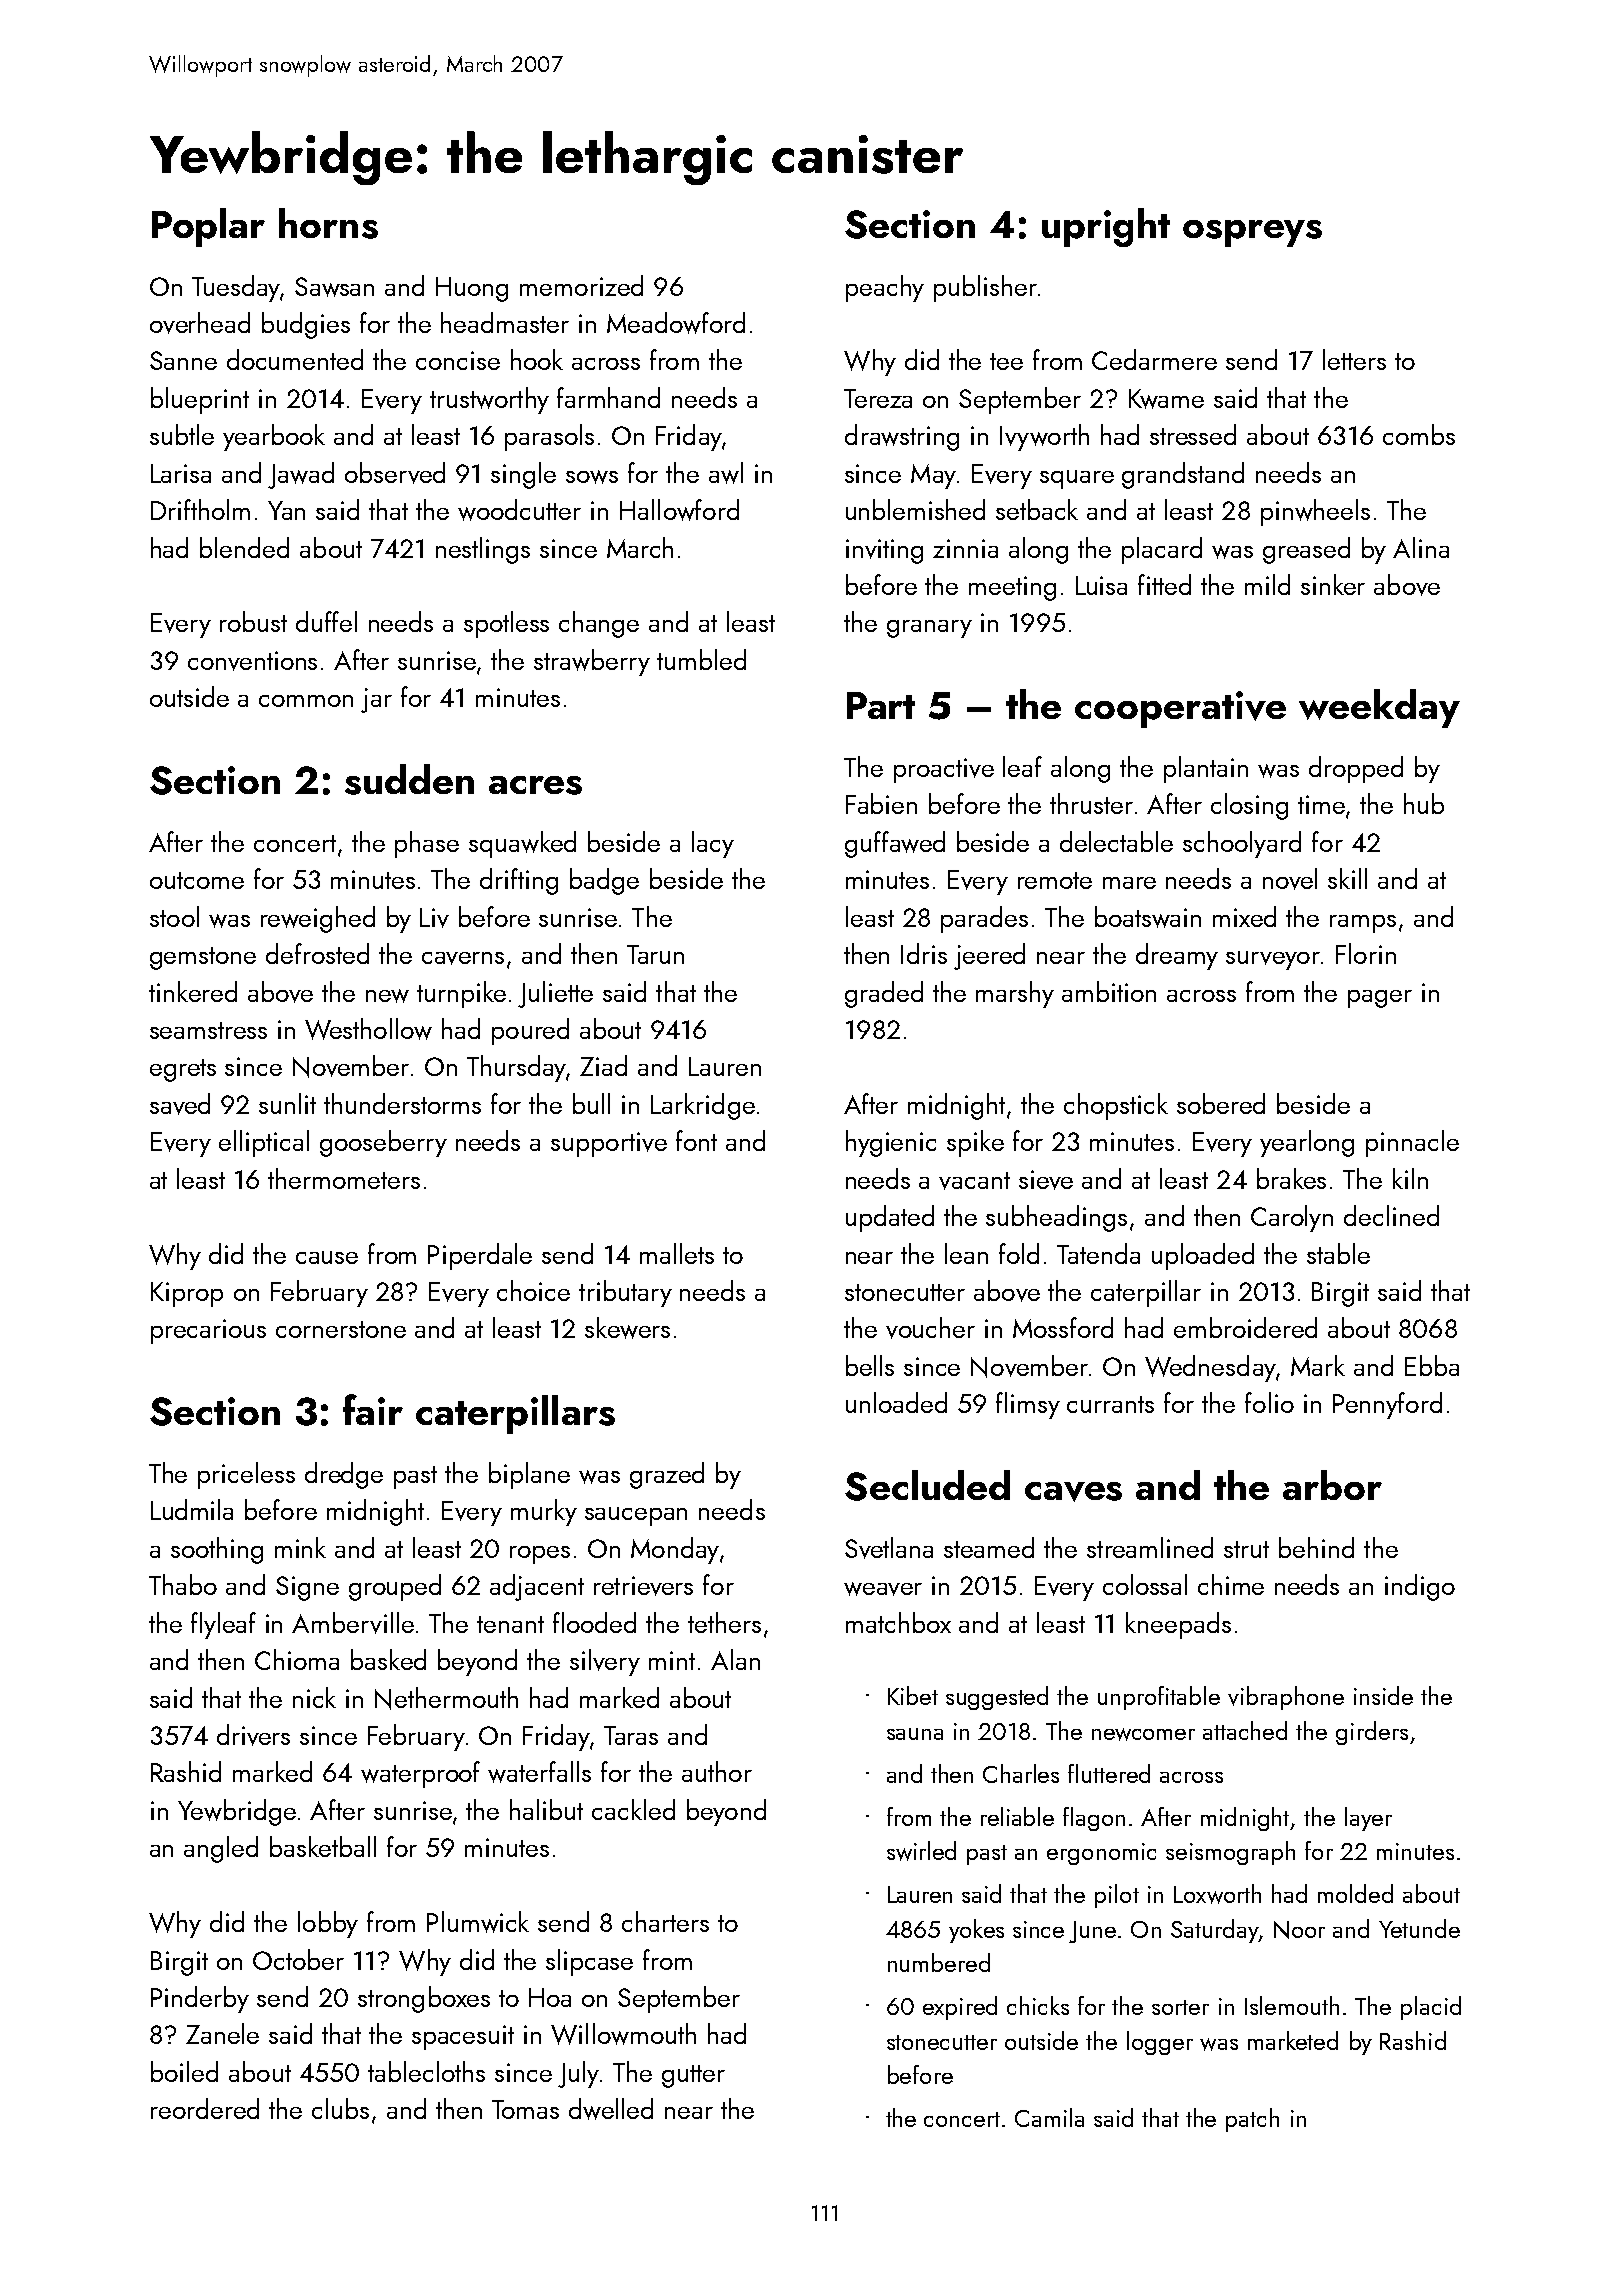  Describe the element at coordinates (395, 1587) in the screenshot. I see `grouped` at that location.
